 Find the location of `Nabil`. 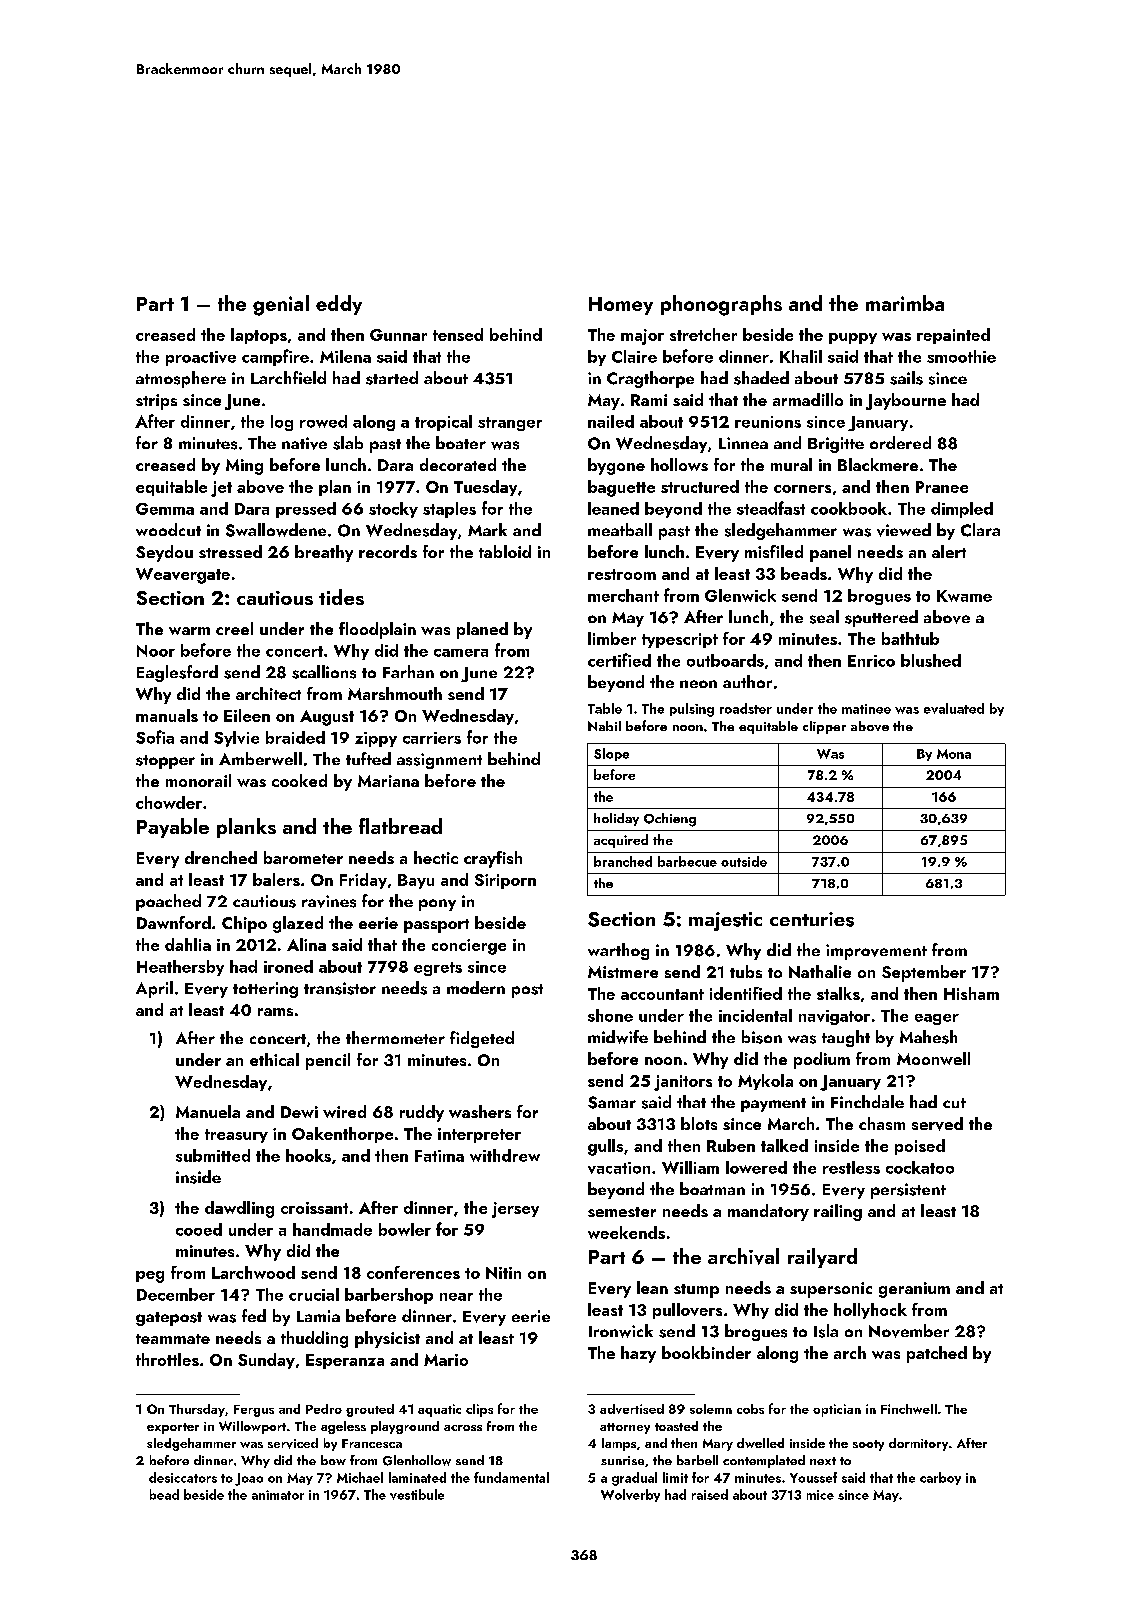

Nabil is located at coordinates (604, 726).
